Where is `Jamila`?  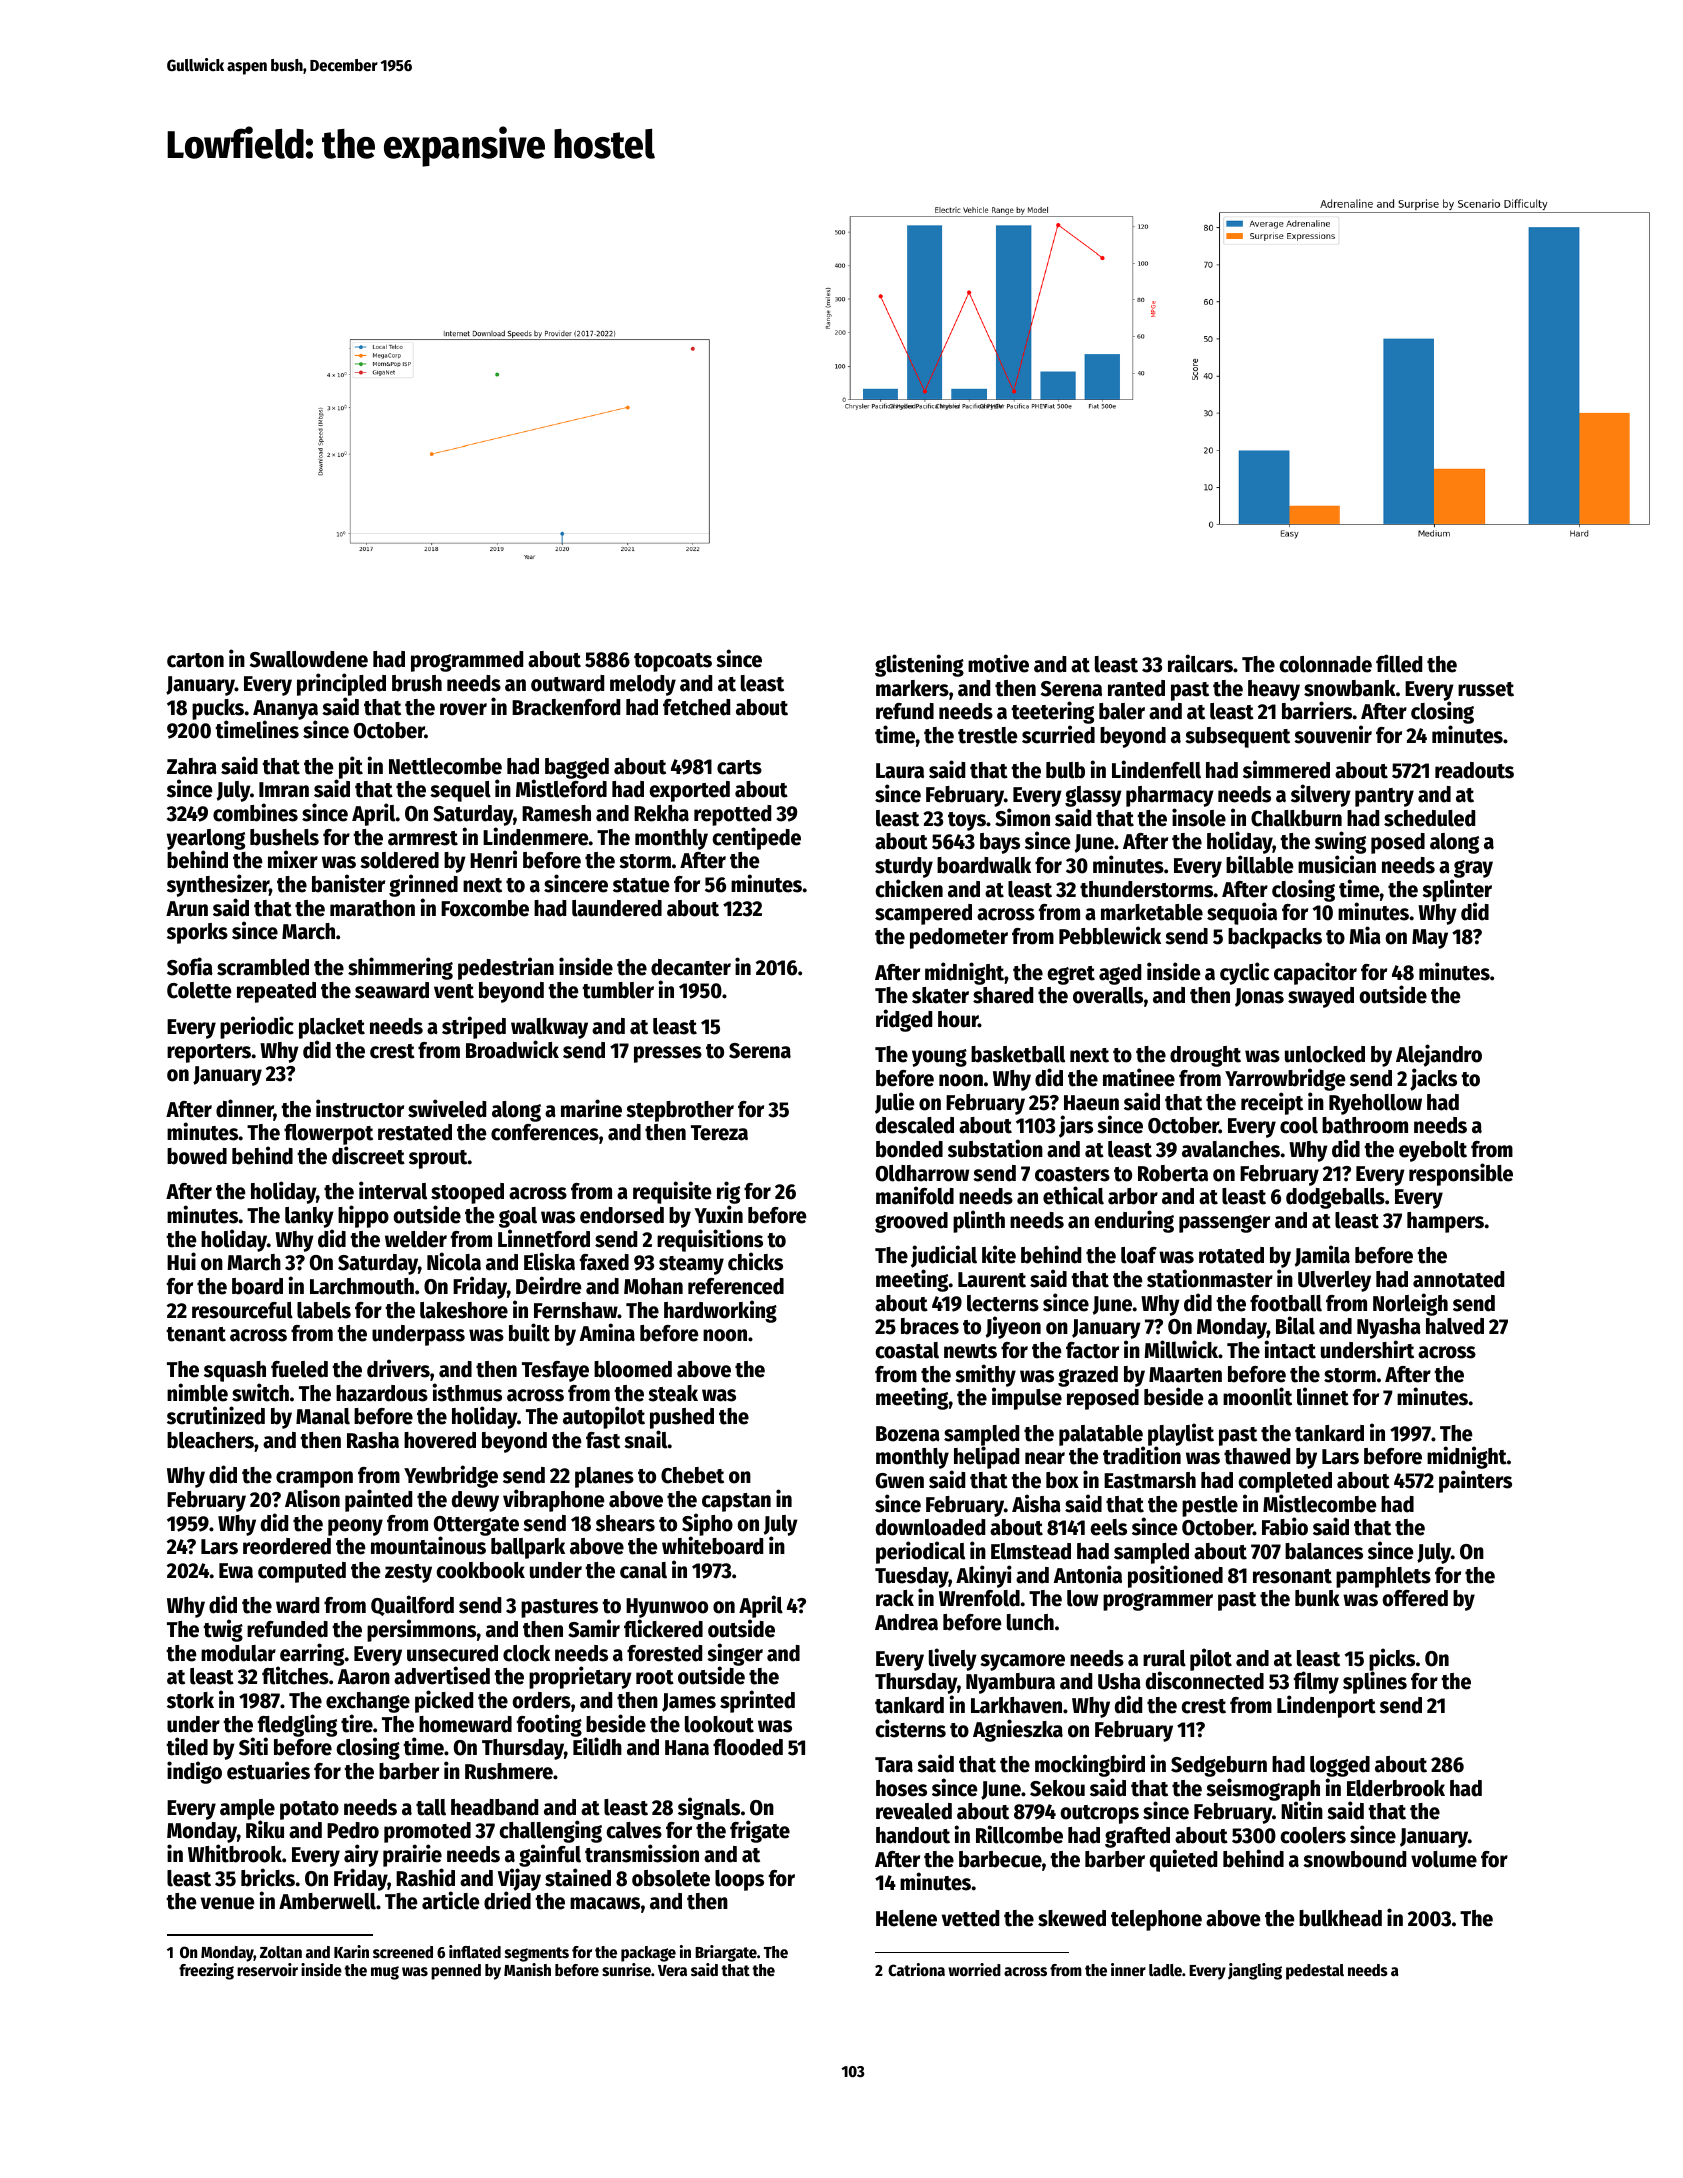 Jamila is located at coordinates (1322, 1256).
